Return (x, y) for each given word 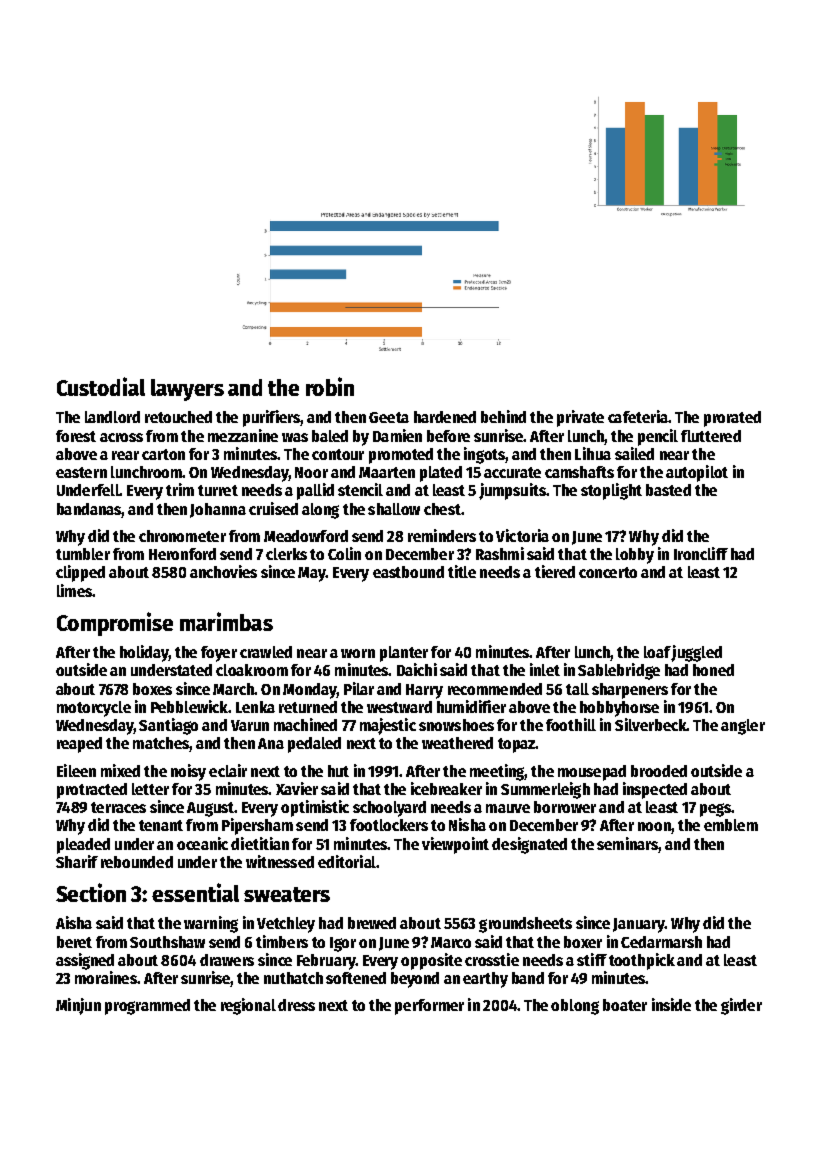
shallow (394, 509)
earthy (485, 980)
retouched (178, 417)
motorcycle (94, 709)
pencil (658, 437)
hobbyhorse (619, 709)
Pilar (359, 688)
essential (195, 892)
